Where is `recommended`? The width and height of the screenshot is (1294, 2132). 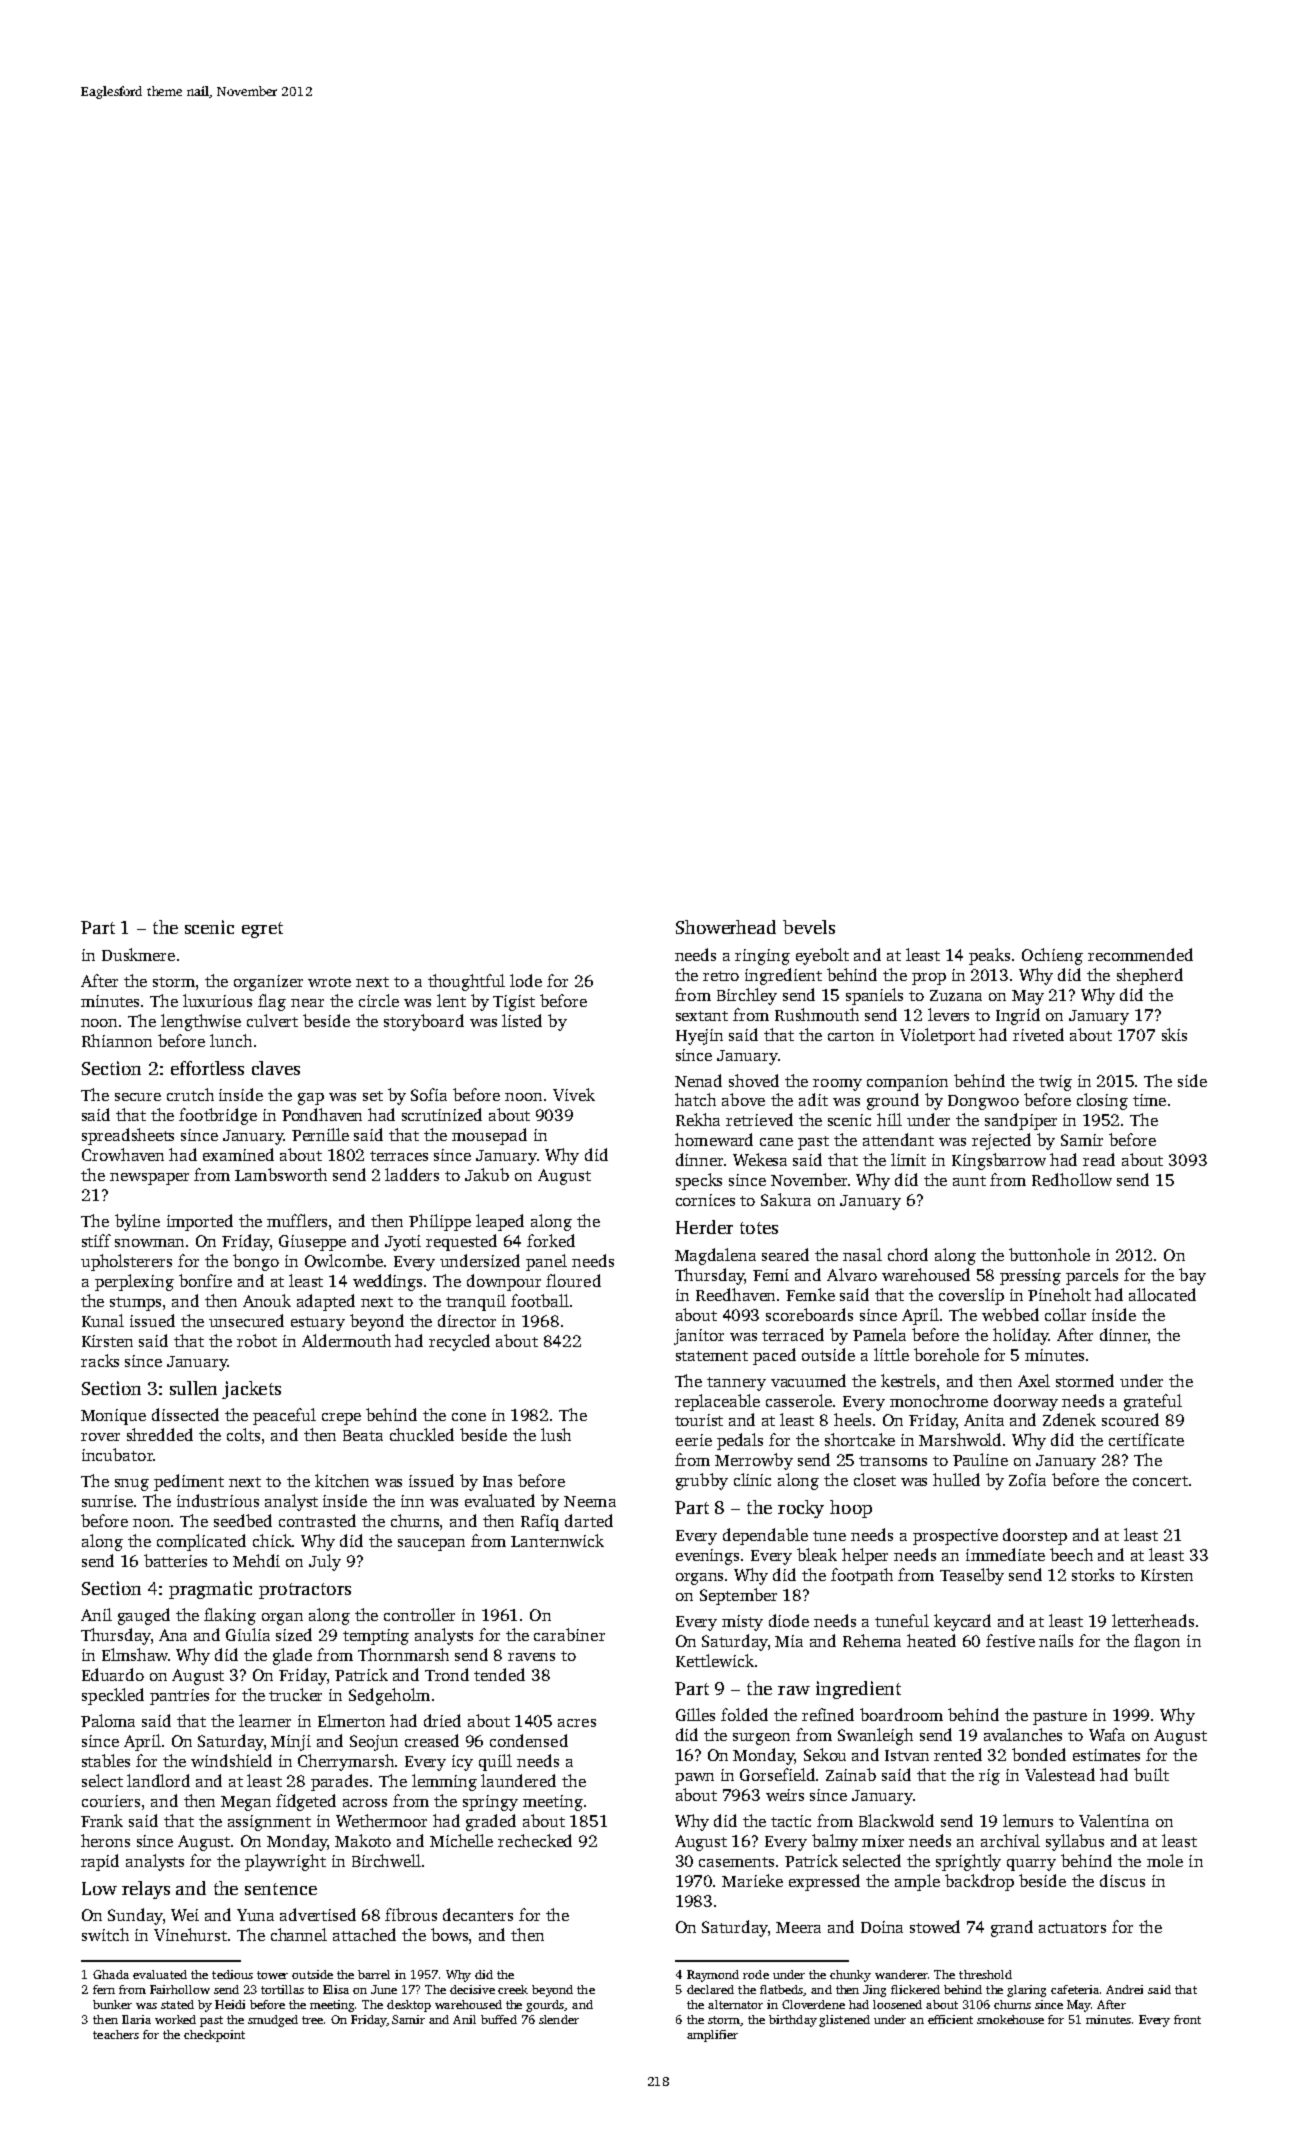 recommended is located at coordinates (1140, 954).
